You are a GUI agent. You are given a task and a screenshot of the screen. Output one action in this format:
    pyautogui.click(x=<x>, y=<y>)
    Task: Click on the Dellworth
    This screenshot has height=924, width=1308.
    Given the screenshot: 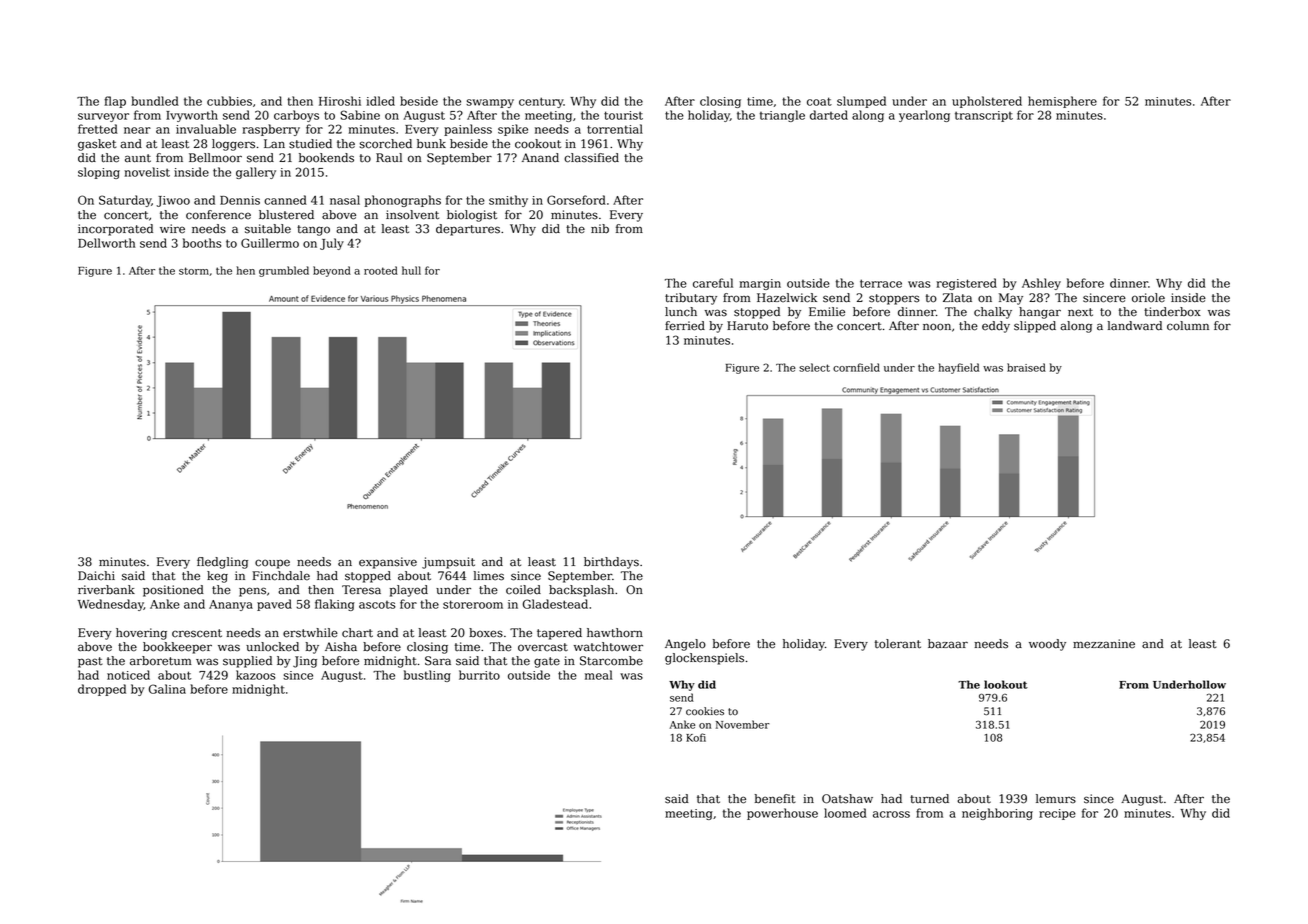 What is the action you would take?
    pyautogui.click(x=106, y=243)
